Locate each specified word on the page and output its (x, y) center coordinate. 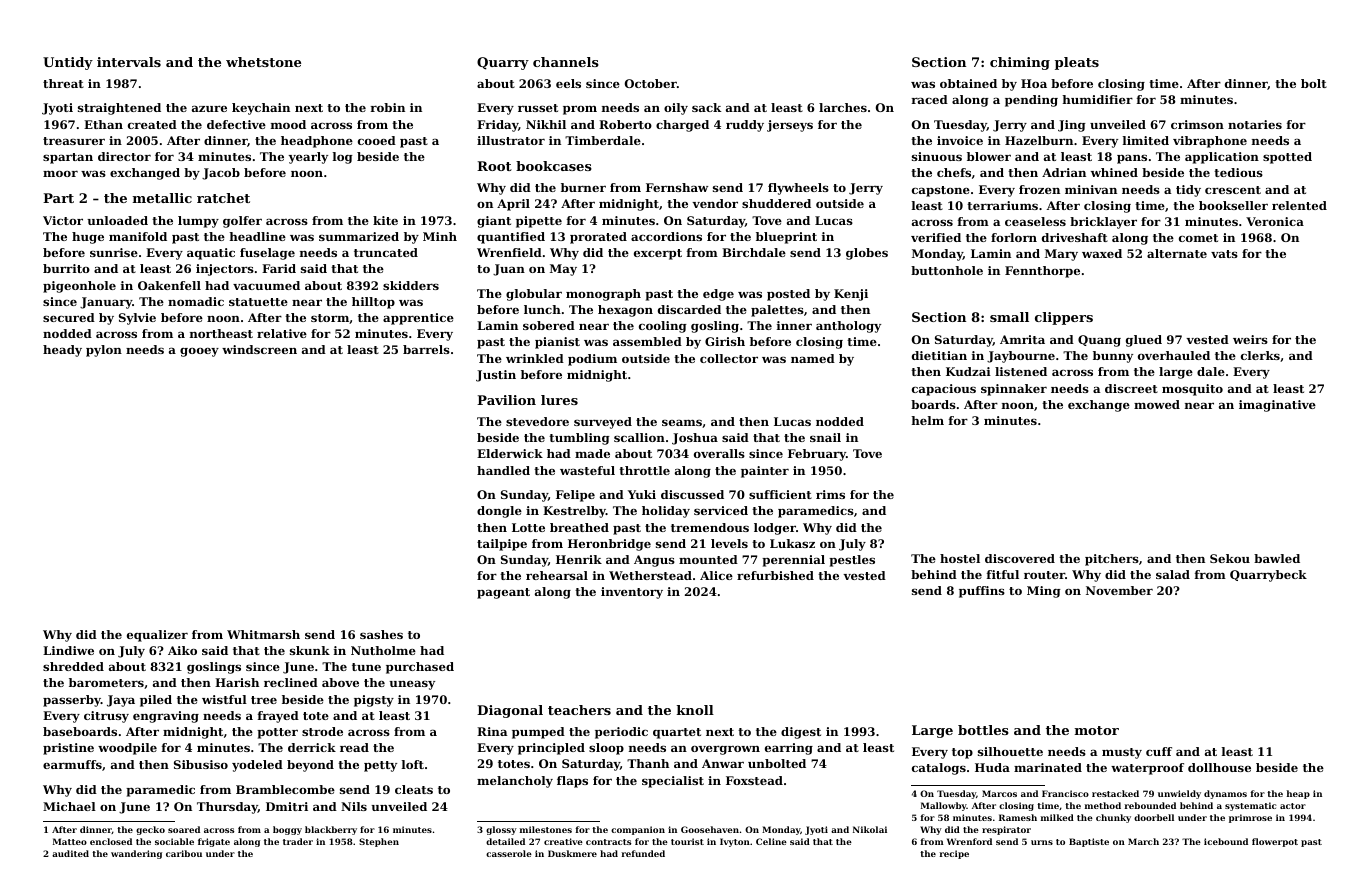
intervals (129, 62)
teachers (579, 710)
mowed (1157, 404)
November (1119, 590)
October (651, 83)
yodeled (257, 766)
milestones (546, 829)
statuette (258, 302)
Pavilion (506, 400)
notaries (1255, 124)
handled (503, 470)
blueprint (786, 238)
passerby (72, 701)
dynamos (1225, 794)
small (1009, 317)
